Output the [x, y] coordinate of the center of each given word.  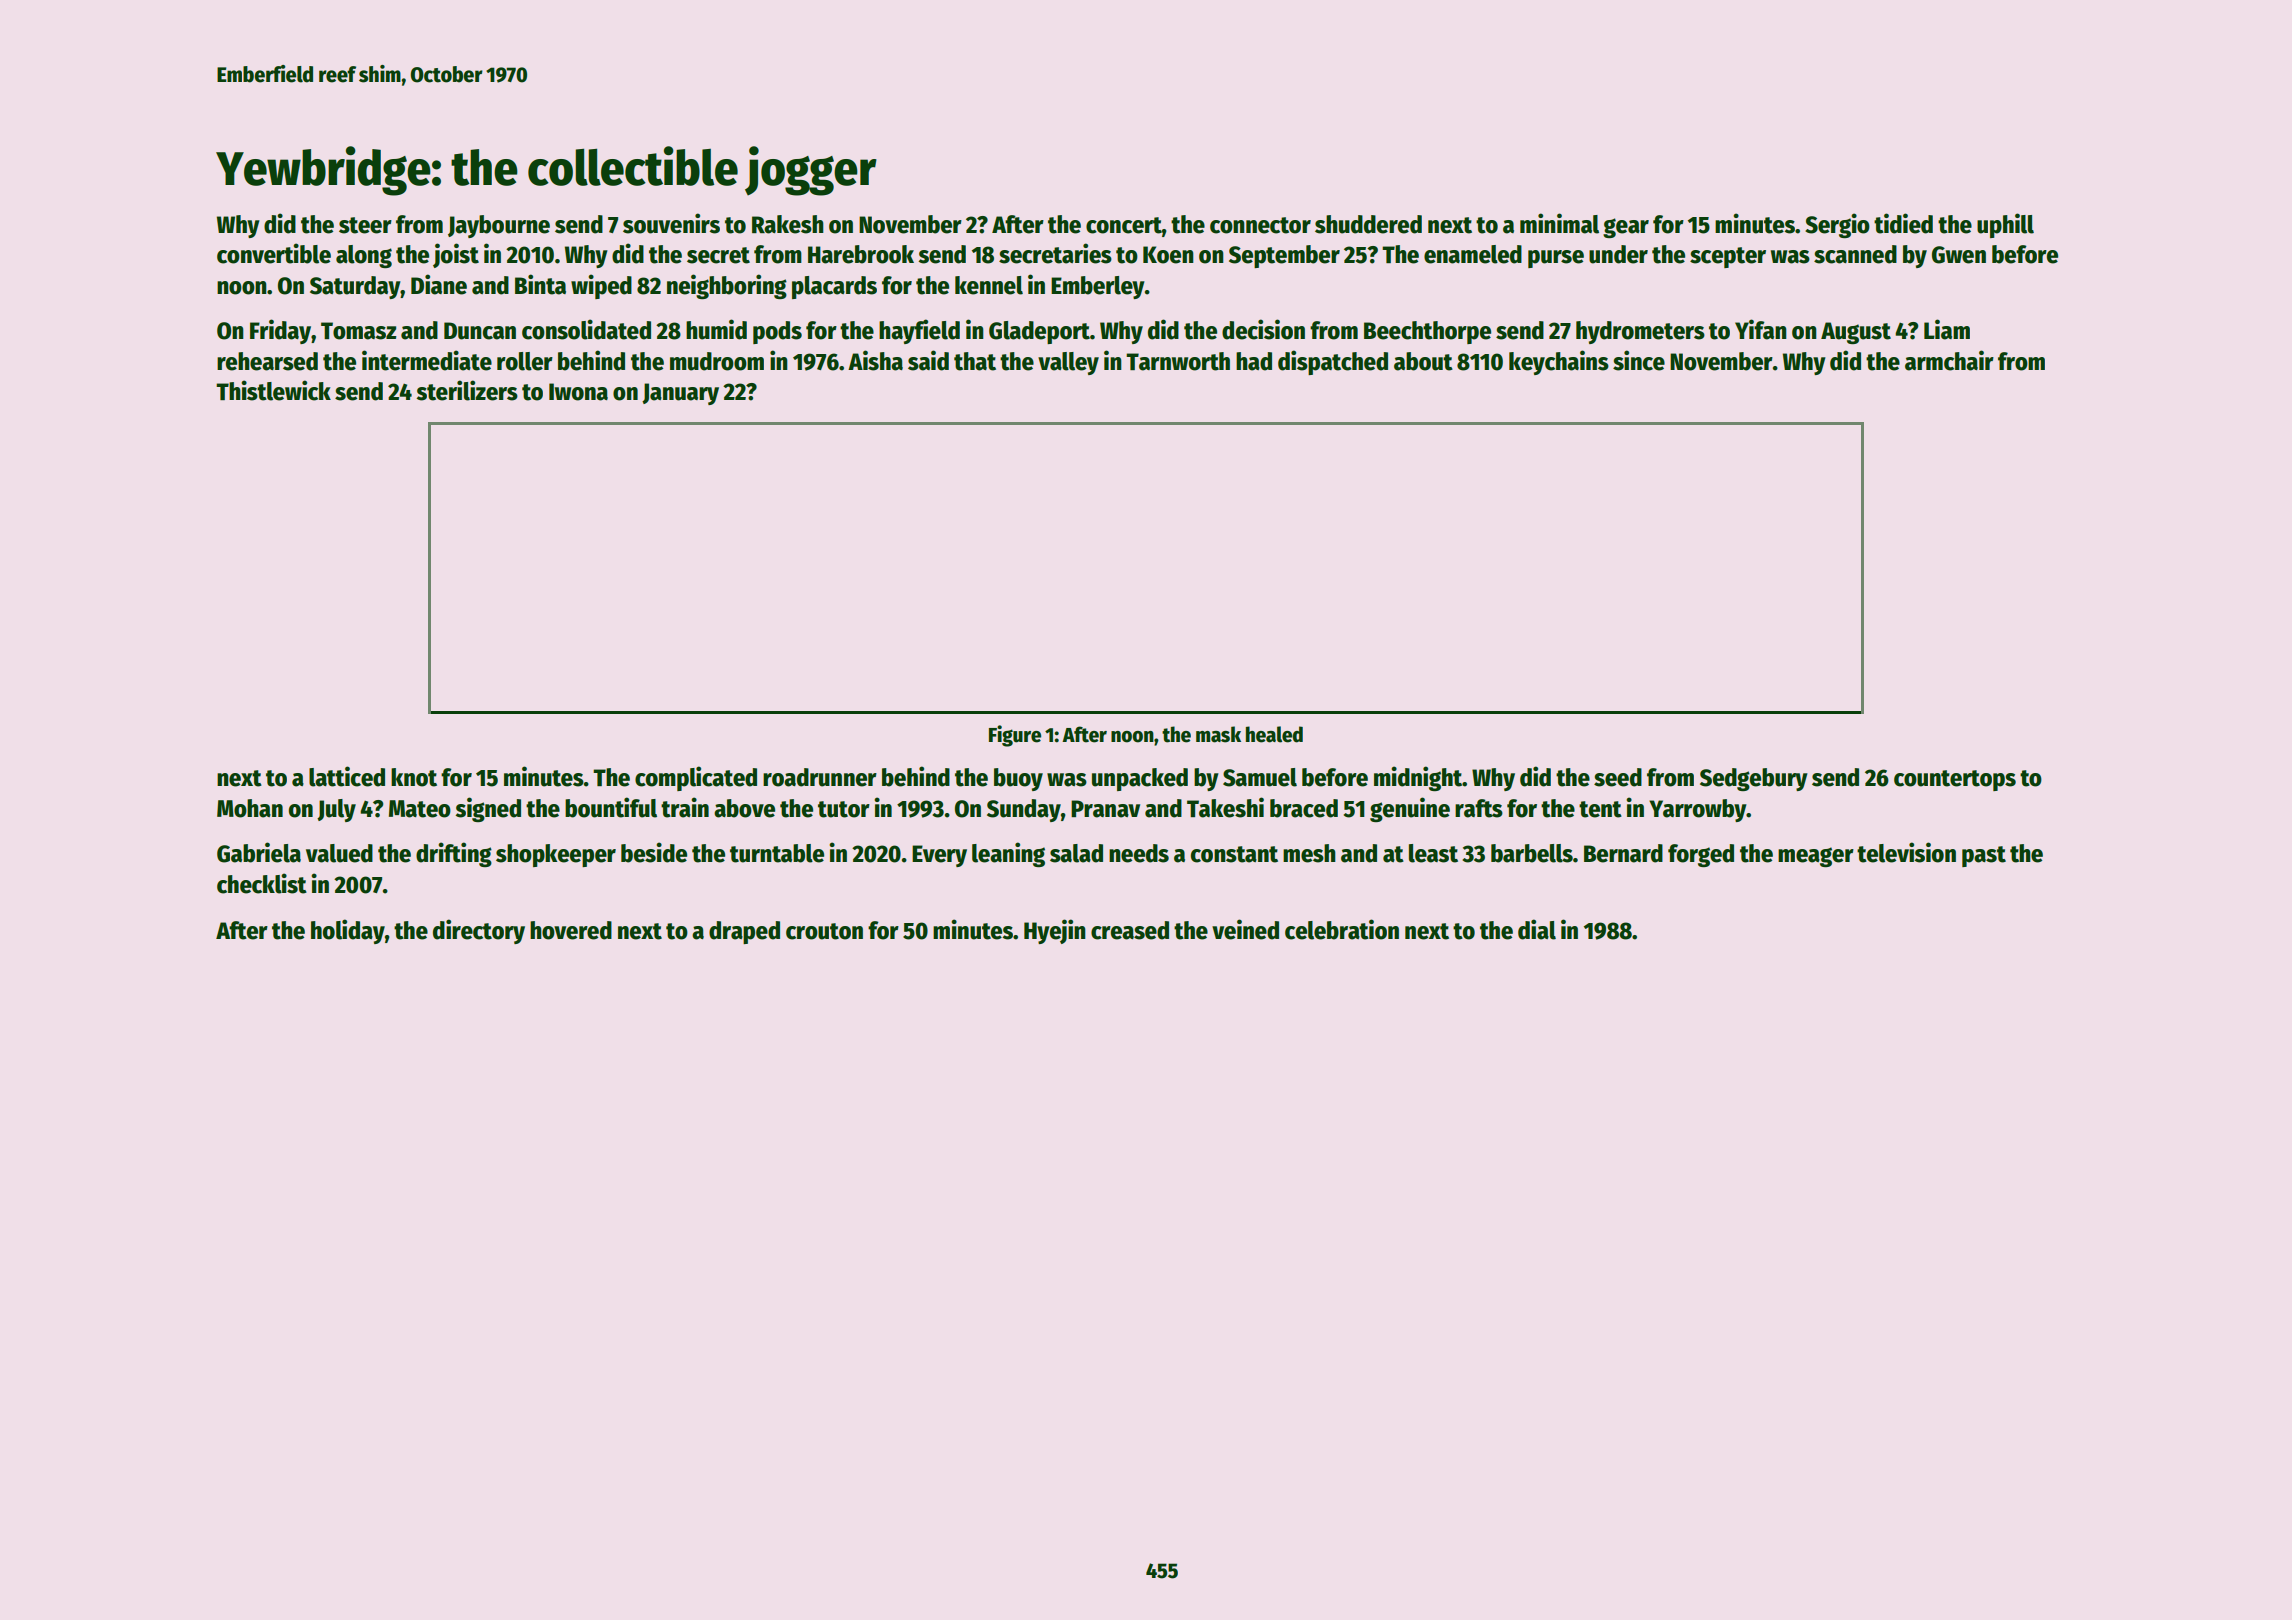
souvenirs [671, 223]
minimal [1559, 223]
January [680, 394]
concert [1124, 225]
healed [1274, 734]
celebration [1342, 929]
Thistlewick [273, 390]
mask [1218, 734]
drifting [454, 854]
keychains [1559, 362]
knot [414, 777]
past [1984, 856]
